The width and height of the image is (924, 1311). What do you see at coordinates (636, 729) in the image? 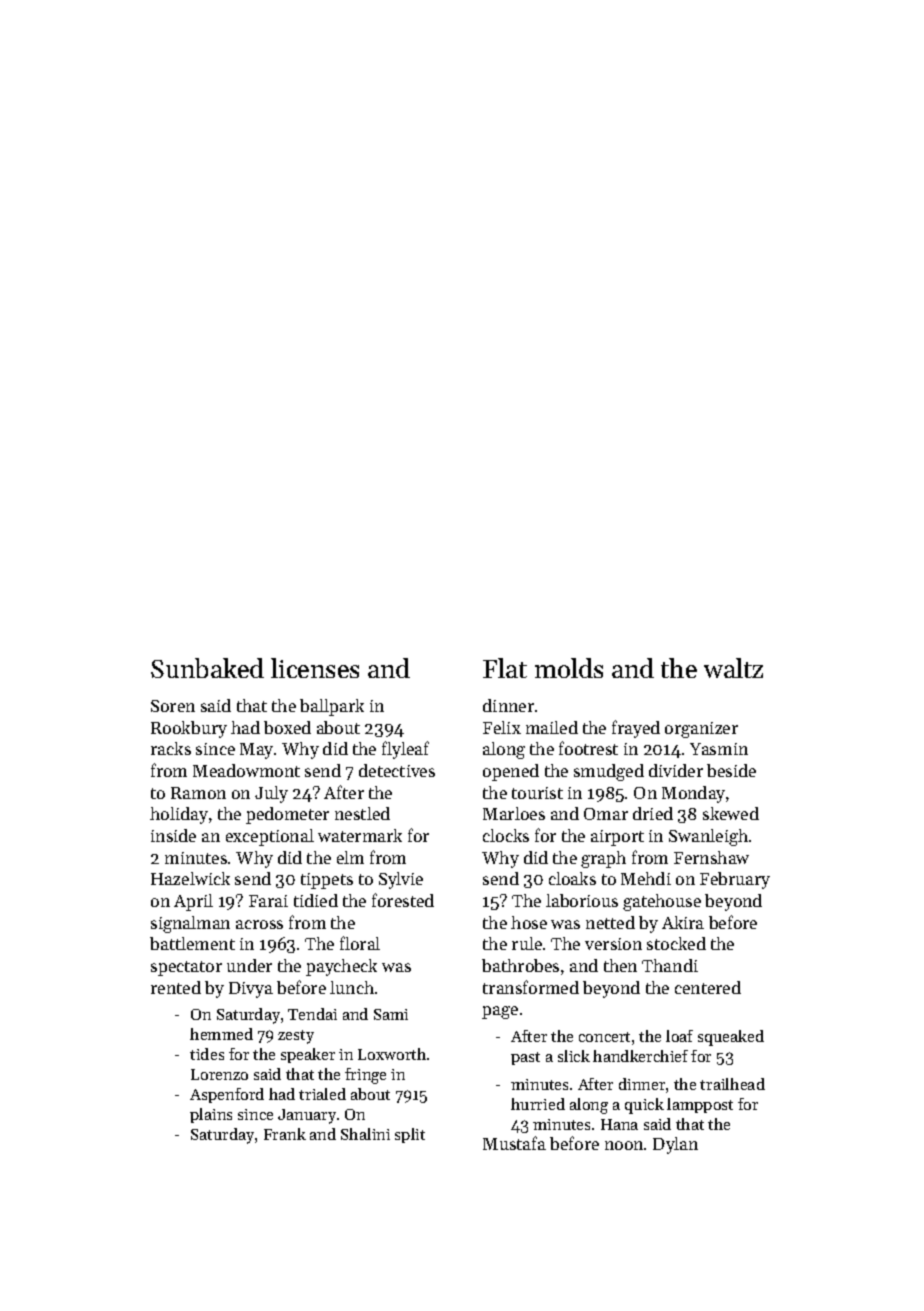
I see `frayed` at bounding box center [636, 729].
